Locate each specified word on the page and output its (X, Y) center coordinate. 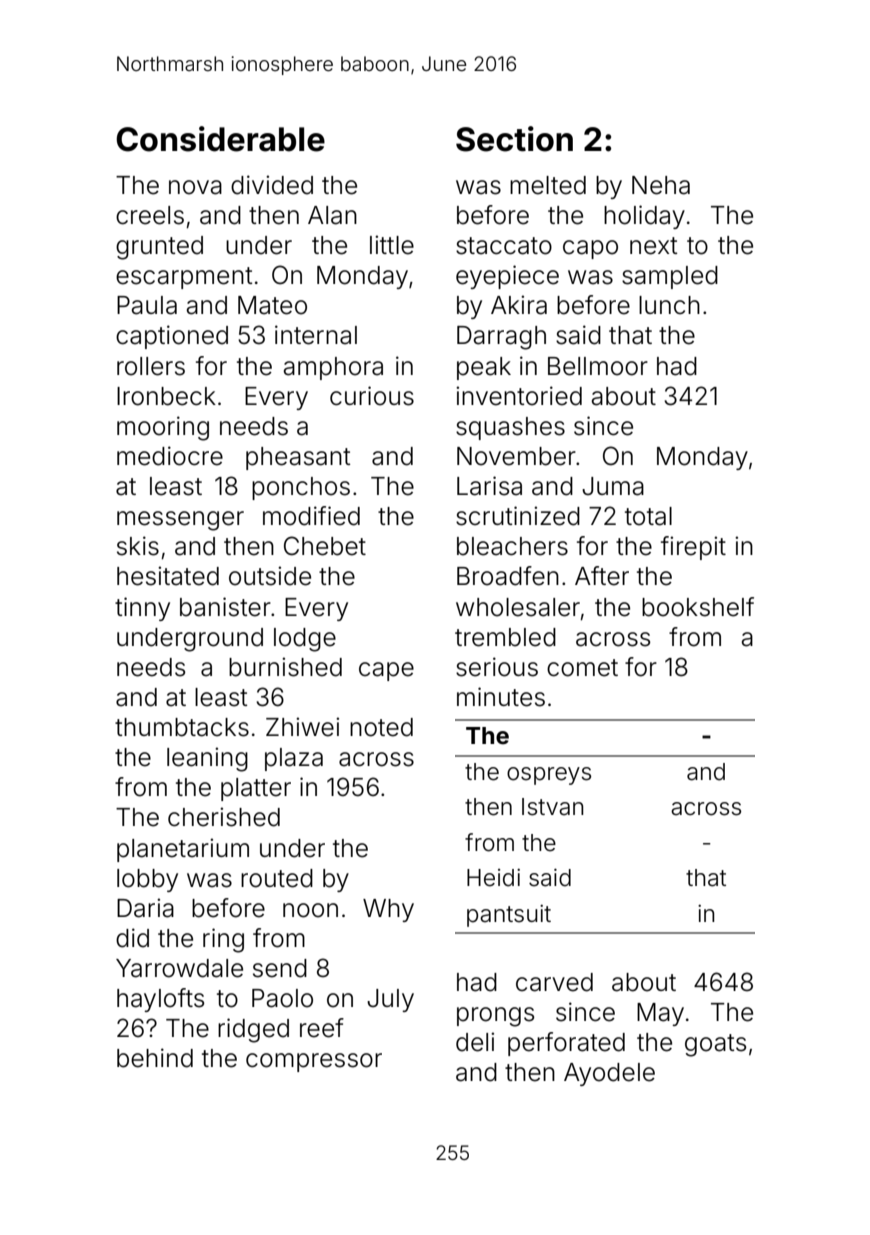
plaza (294, 759)
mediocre (170, 456)
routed (277, 878)
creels (150, 215)
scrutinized (518, 516)
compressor (314, 1062)
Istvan (552, 807)
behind (155, 1058)
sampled (670, 277)
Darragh (501, 338)
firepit (693, 548)
